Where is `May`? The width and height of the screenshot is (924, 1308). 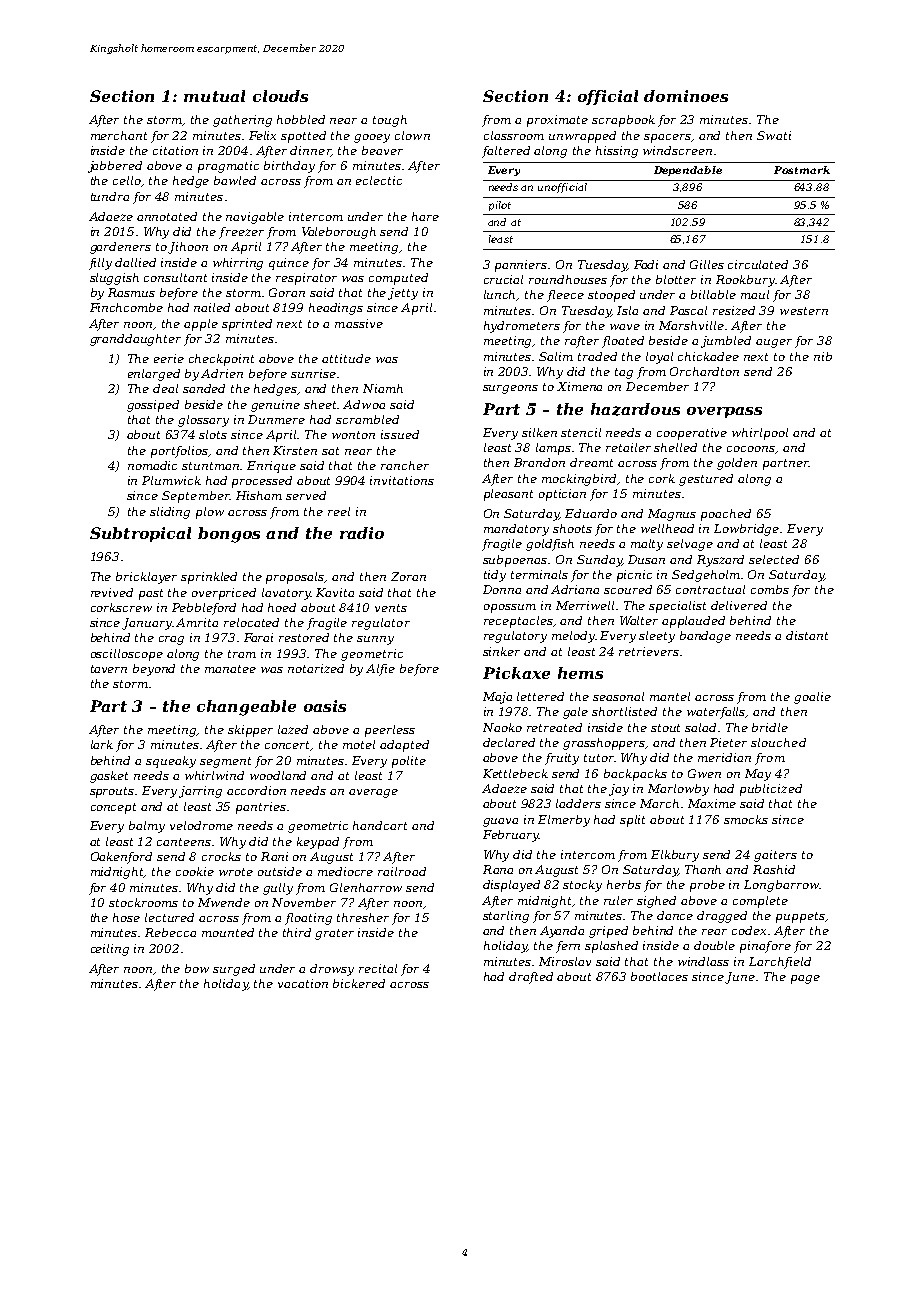 May is located at coordinates (758, 775).
